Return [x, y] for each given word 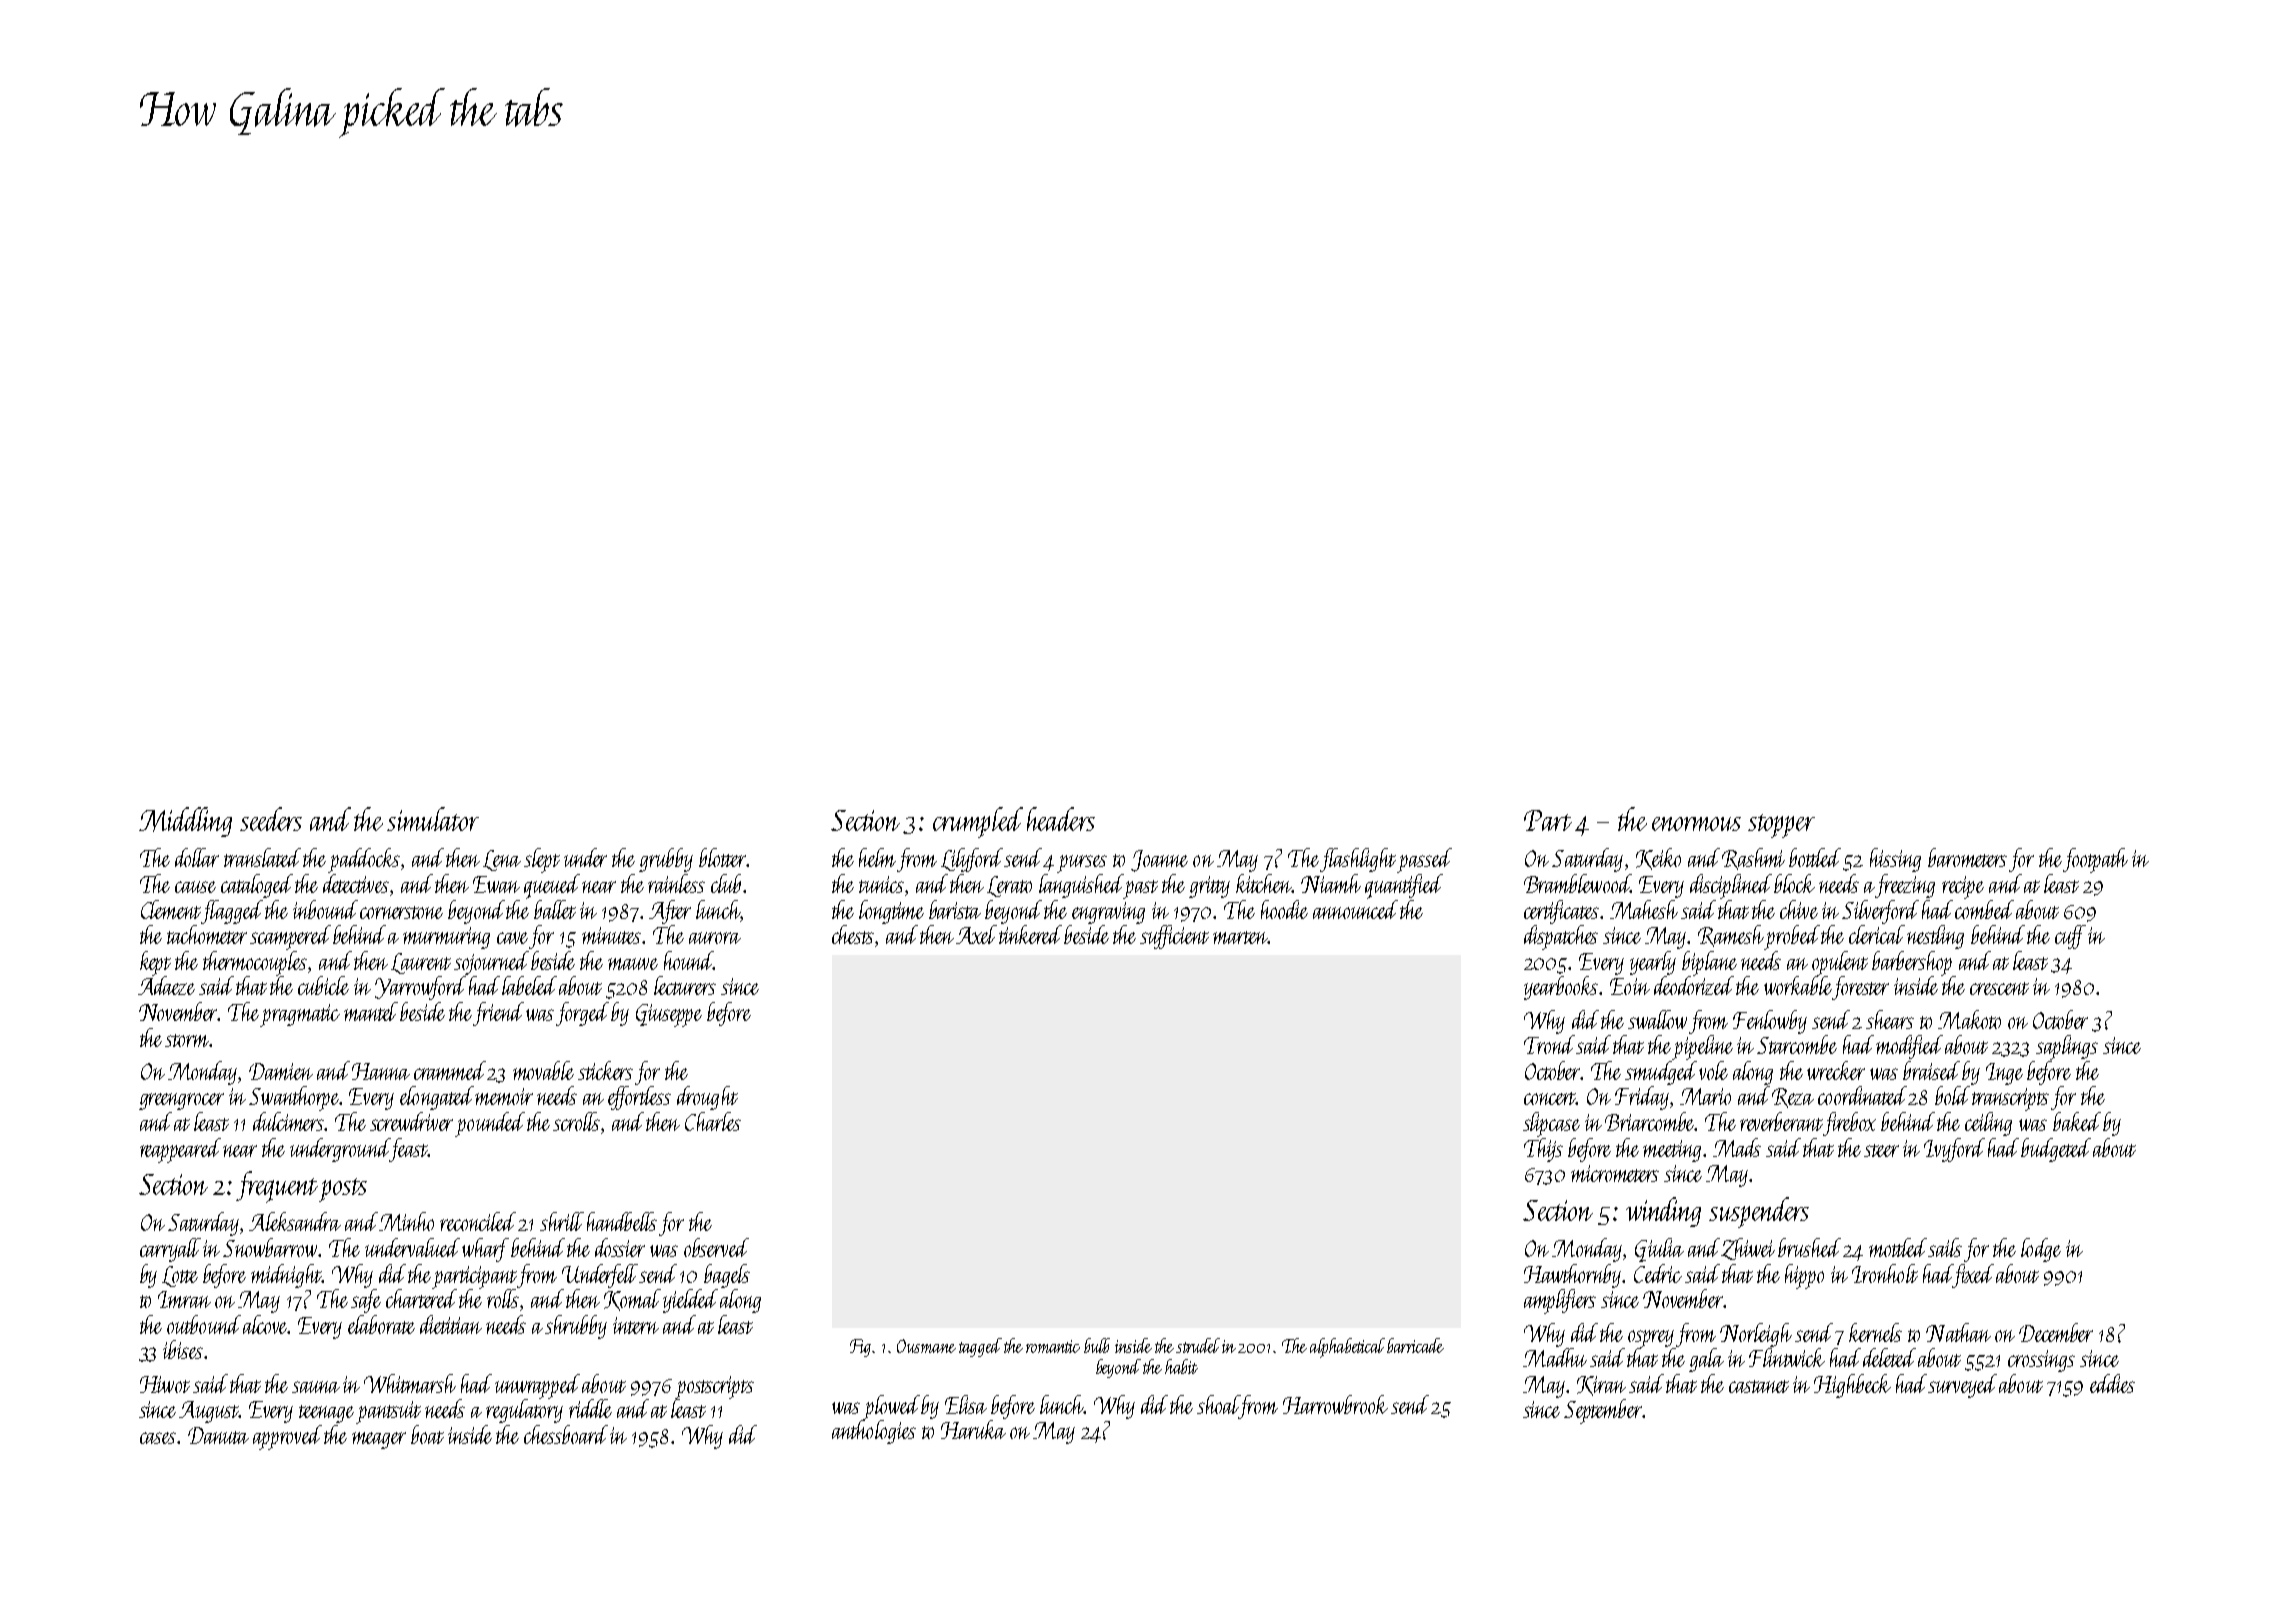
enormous [1696, 824]
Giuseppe [669, 1015]
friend [498, 1014]
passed [1425, 860]
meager [379, 1440]
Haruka [973, 1429]
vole [1713, 1070]
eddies [2112, 1383]
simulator [433, 819]
